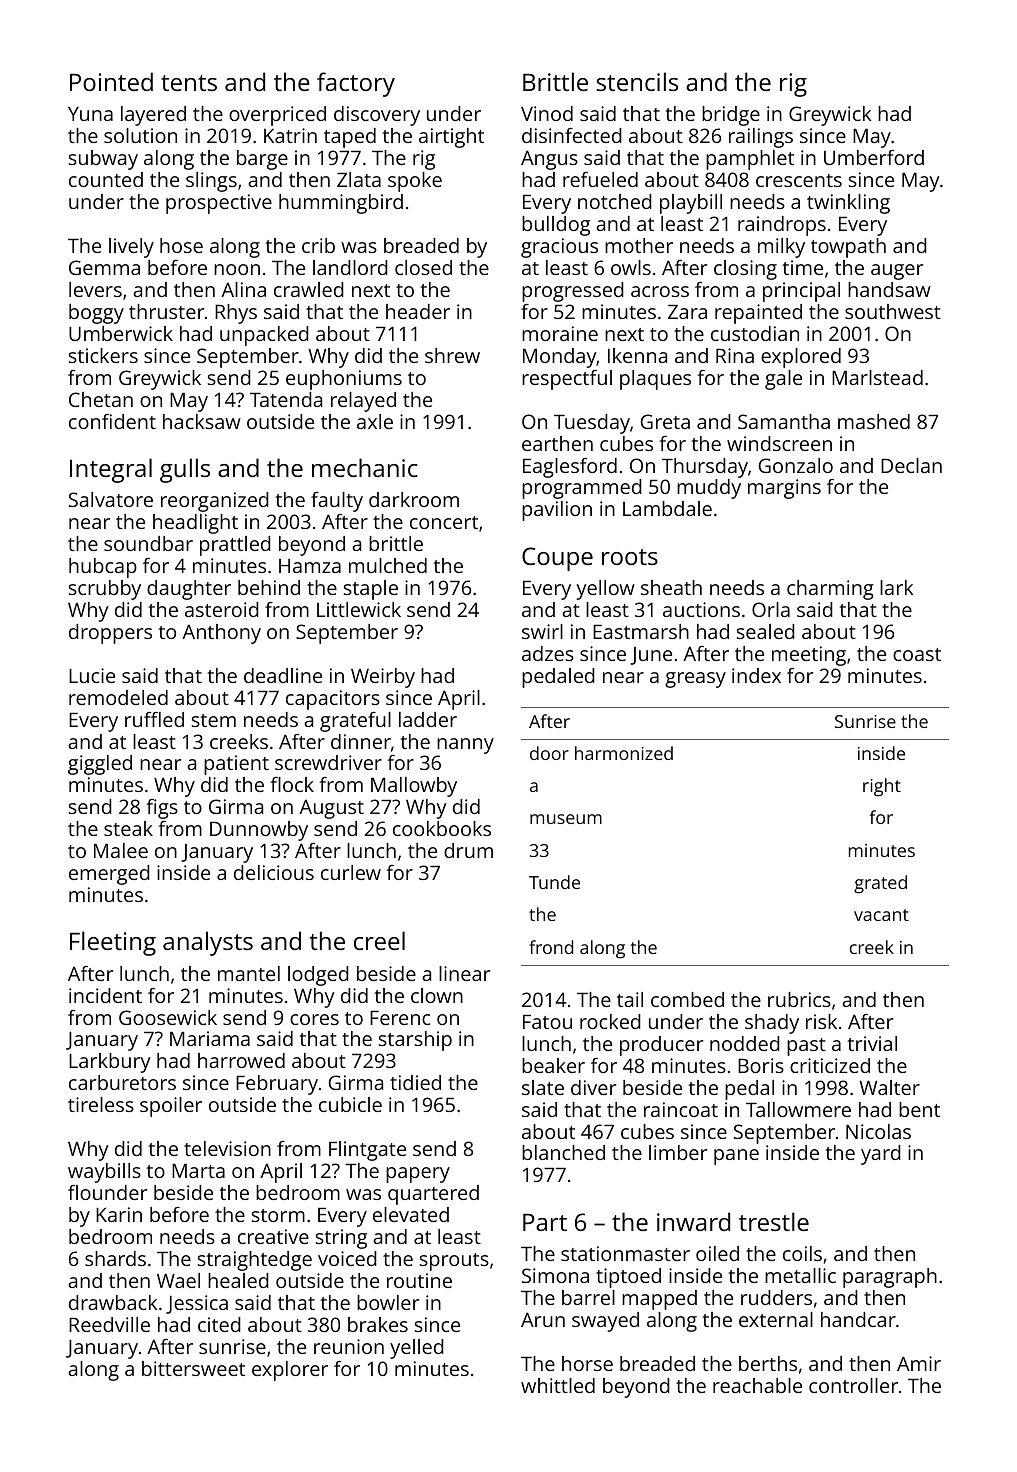  Describe the element at coordinates (113, 1302) in the image. I see `drawback` at that location.
